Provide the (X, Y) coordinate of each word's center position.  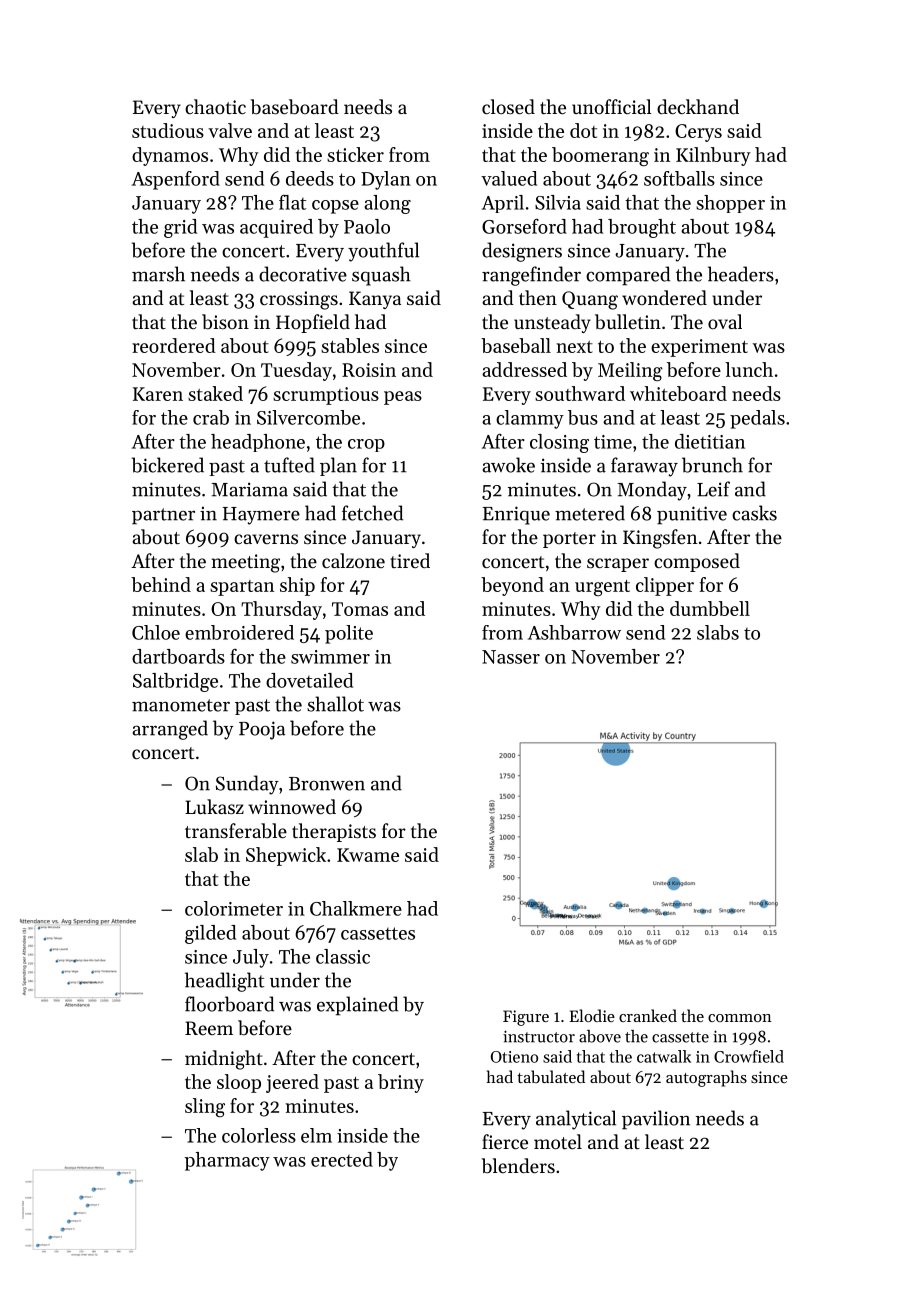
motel (558, 1141)
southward (580, 393)
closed (508, 106)
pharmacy (227, 1161)
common (740, 1018)
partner (163, 516)
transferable (236, 830)
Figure (526, 1018)
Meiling (630, 371)
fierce (505, 1141)
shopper (730, 204)
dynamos (170, 156)
